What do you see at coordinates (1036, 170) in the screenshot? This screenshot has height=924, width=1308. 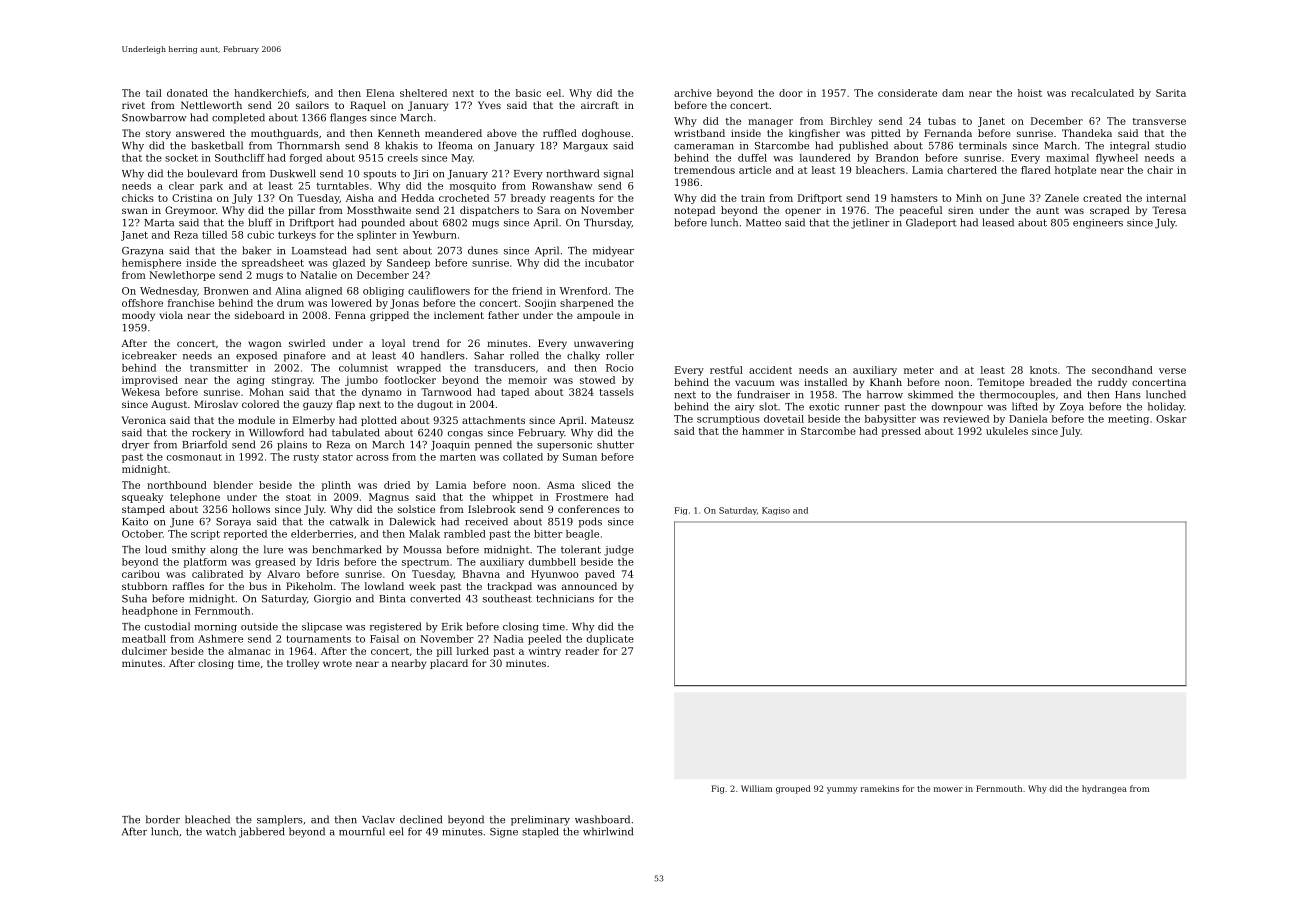 I see `flared` at bounding box center [1036, 170].
